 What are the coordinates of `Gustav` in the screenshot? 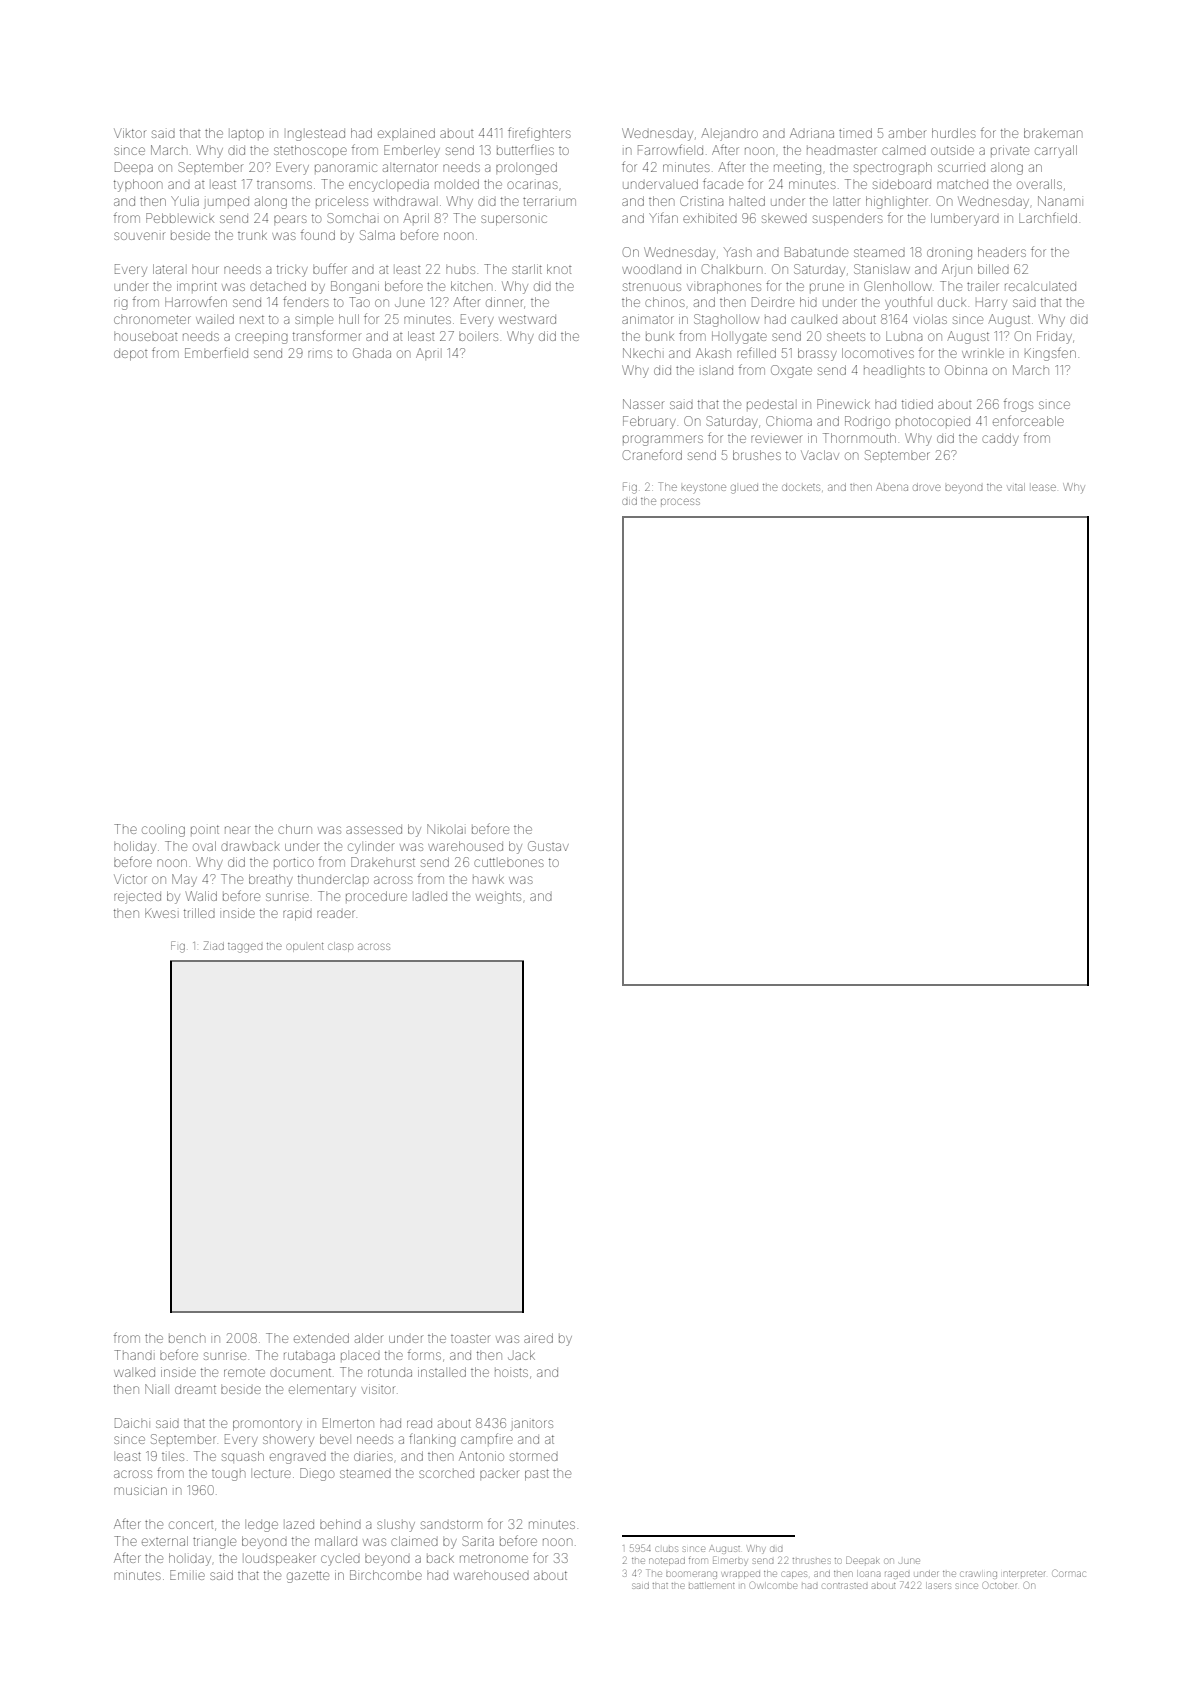 It's located at (548, 846).
